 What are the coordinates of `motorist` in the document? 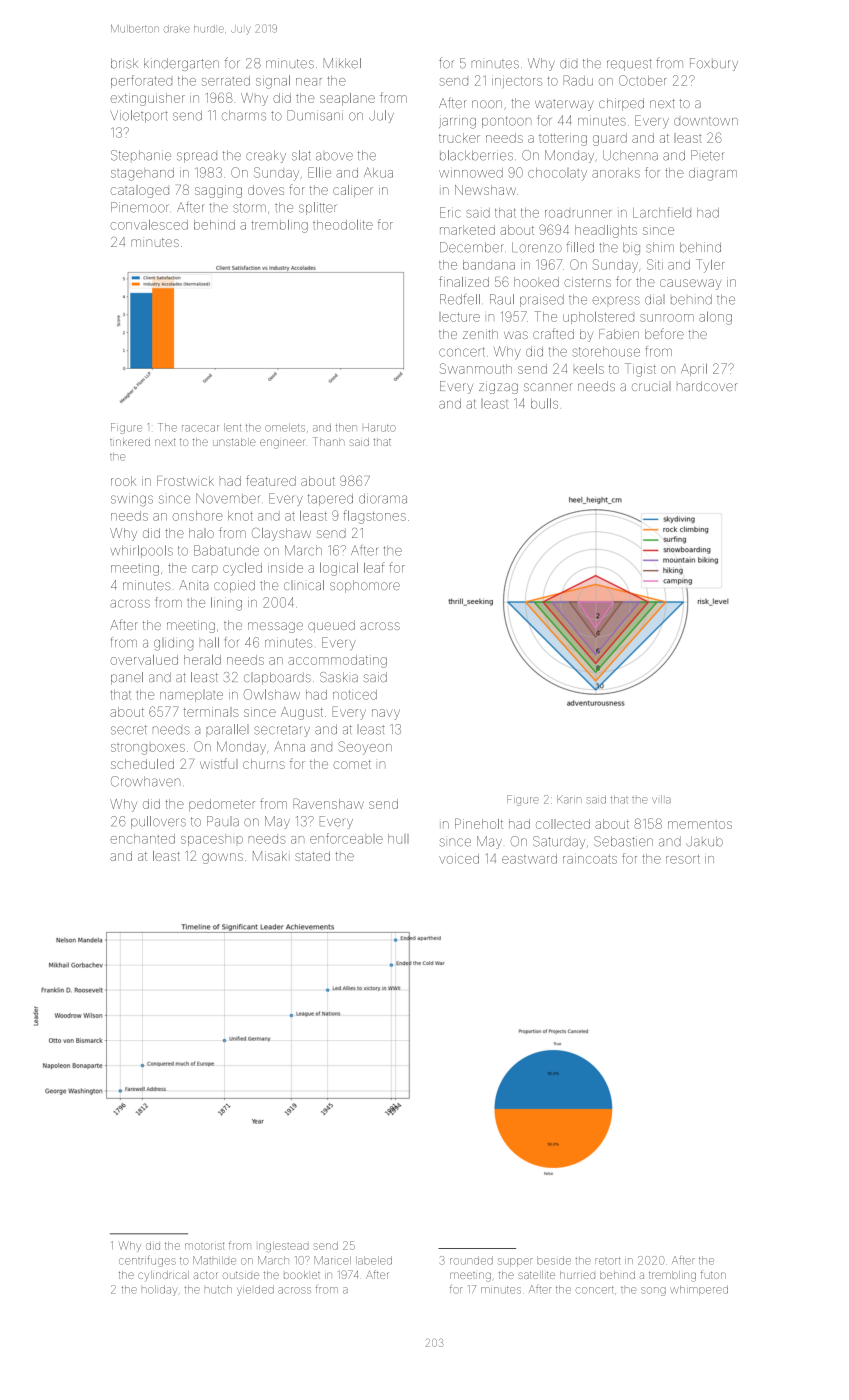 It's located at (205, 1246).
